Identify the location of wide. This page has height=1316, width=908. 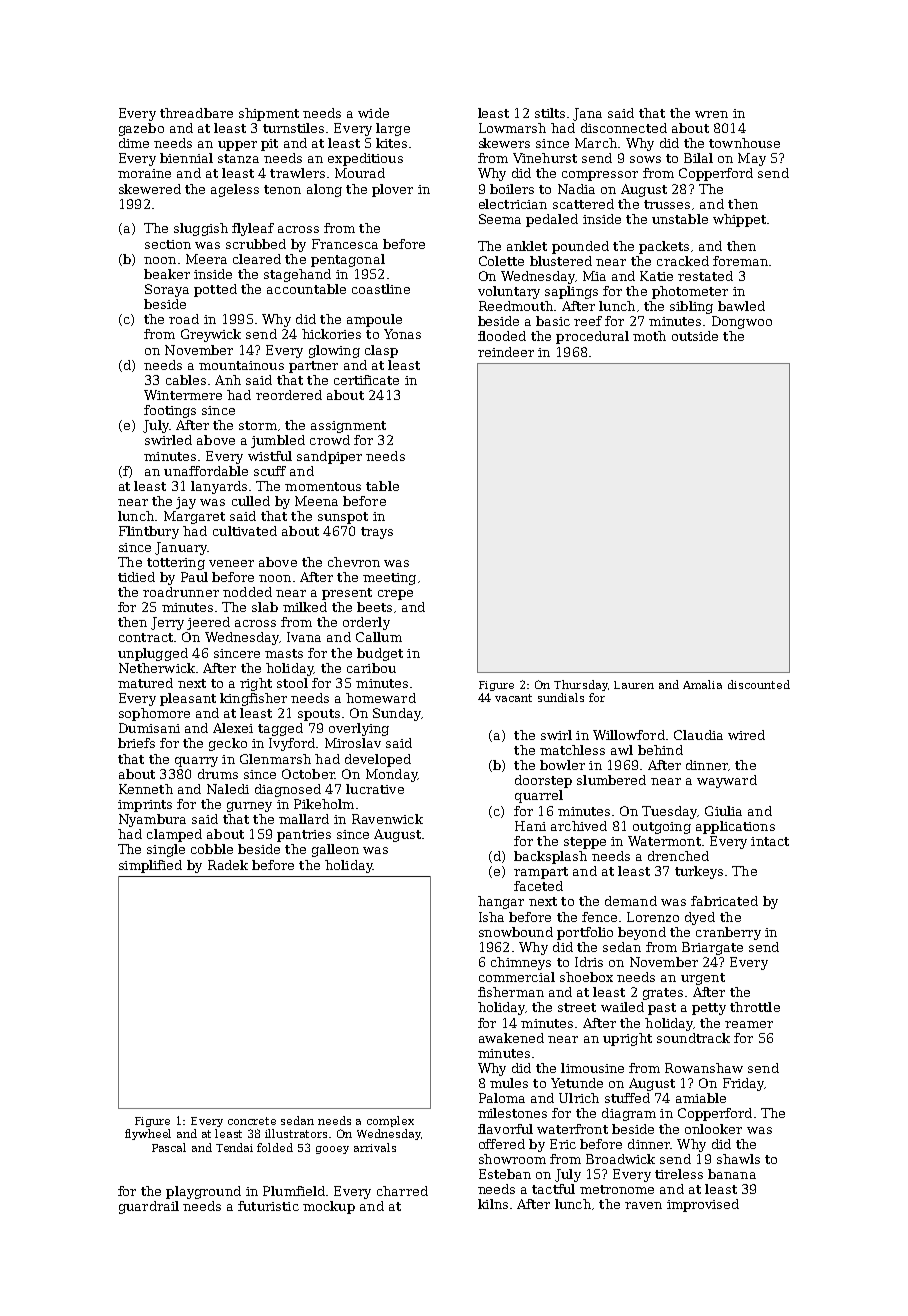
(373, 113).
